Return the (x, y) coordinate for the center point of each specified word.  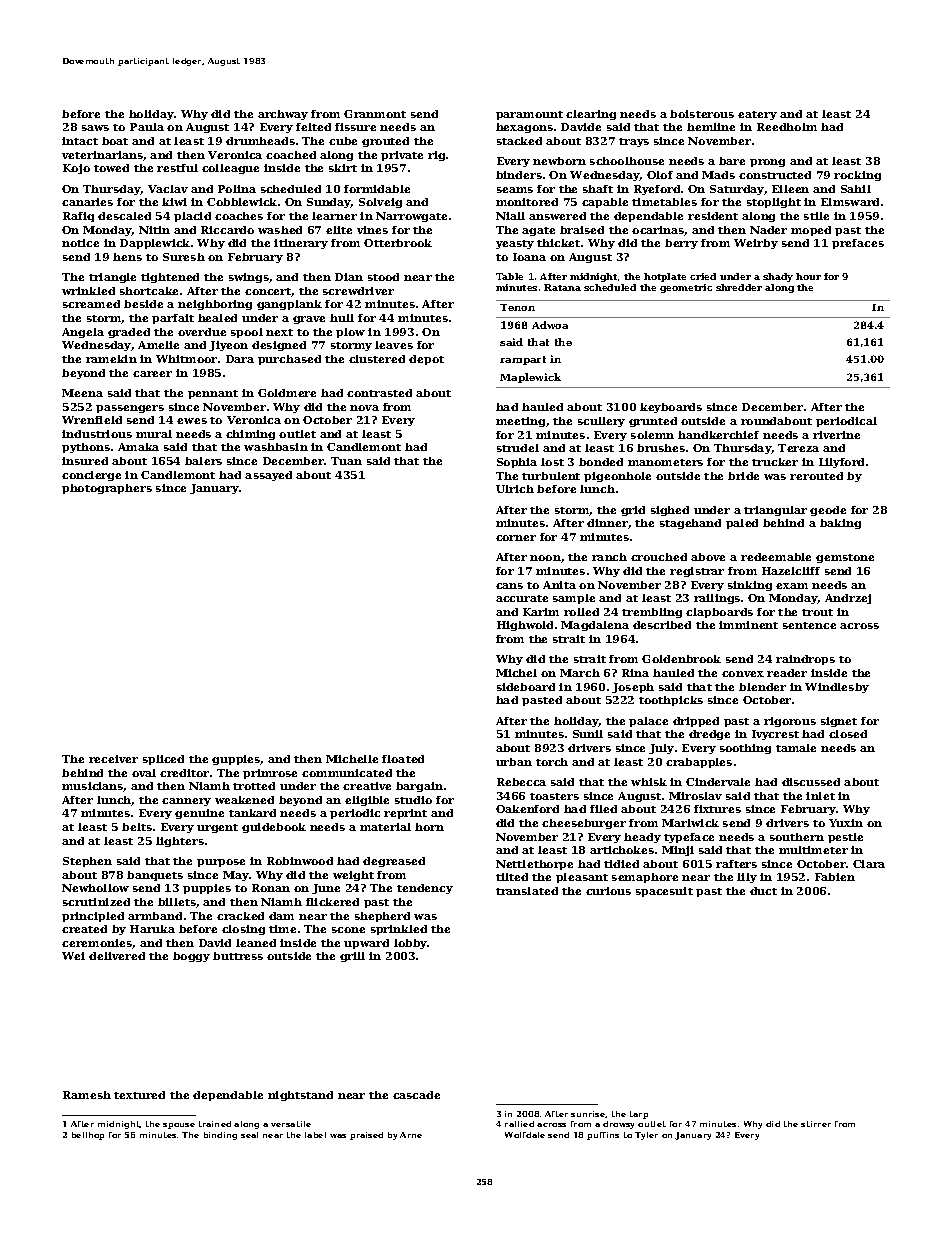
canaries (87, 202)
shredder (739, 287)
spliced (163, 760)
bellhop (88, 1136)
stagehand (690, 524)
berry (681, 244)
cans (509, 586)
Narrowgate (411, 217)
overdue (202, 332)
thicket (558, 243)
